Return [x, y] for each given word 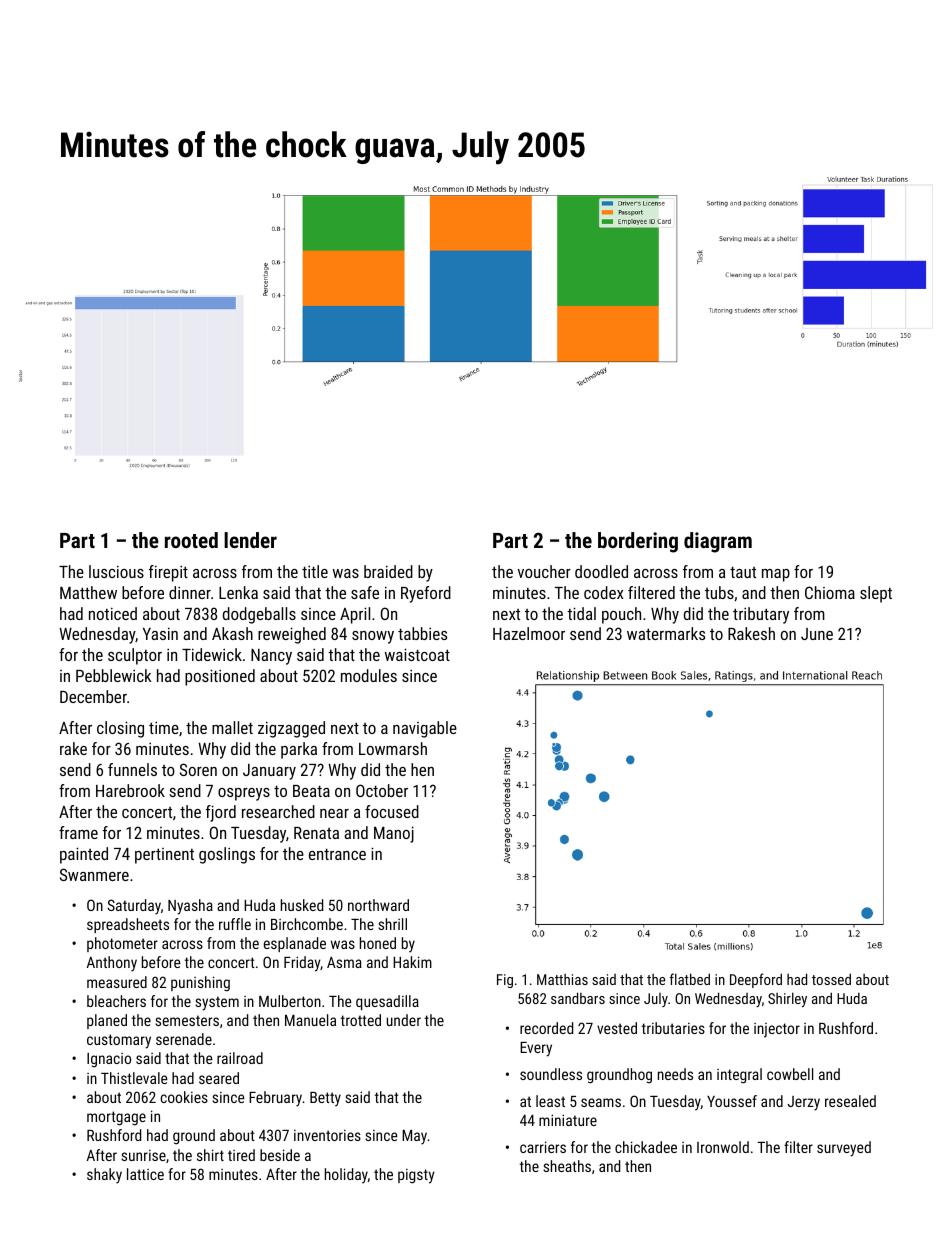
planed [107, 1021]
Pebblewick [113, 675]
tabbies [422, 633]
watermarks [666, 633]
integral [739, 1076]
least [550, 1101]
